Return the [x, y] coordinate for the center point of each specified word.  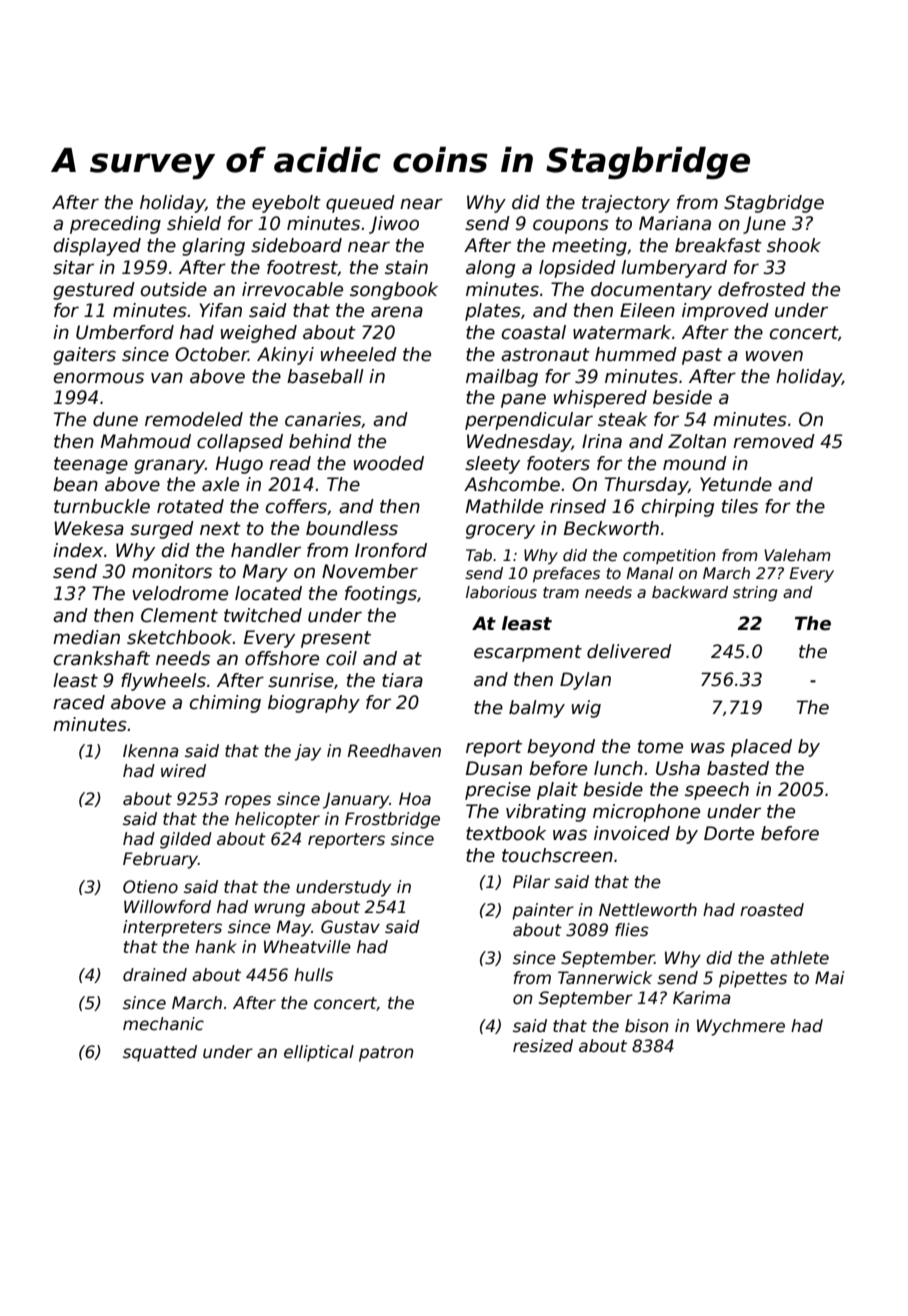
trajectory [626, 204]
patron [386, 1054]
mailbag [502, 378]
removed [774, 441]
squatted [160, 1053]
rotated [190, 506]
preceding [115, 225]
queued [360, 204]
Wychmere [741, 1027]
